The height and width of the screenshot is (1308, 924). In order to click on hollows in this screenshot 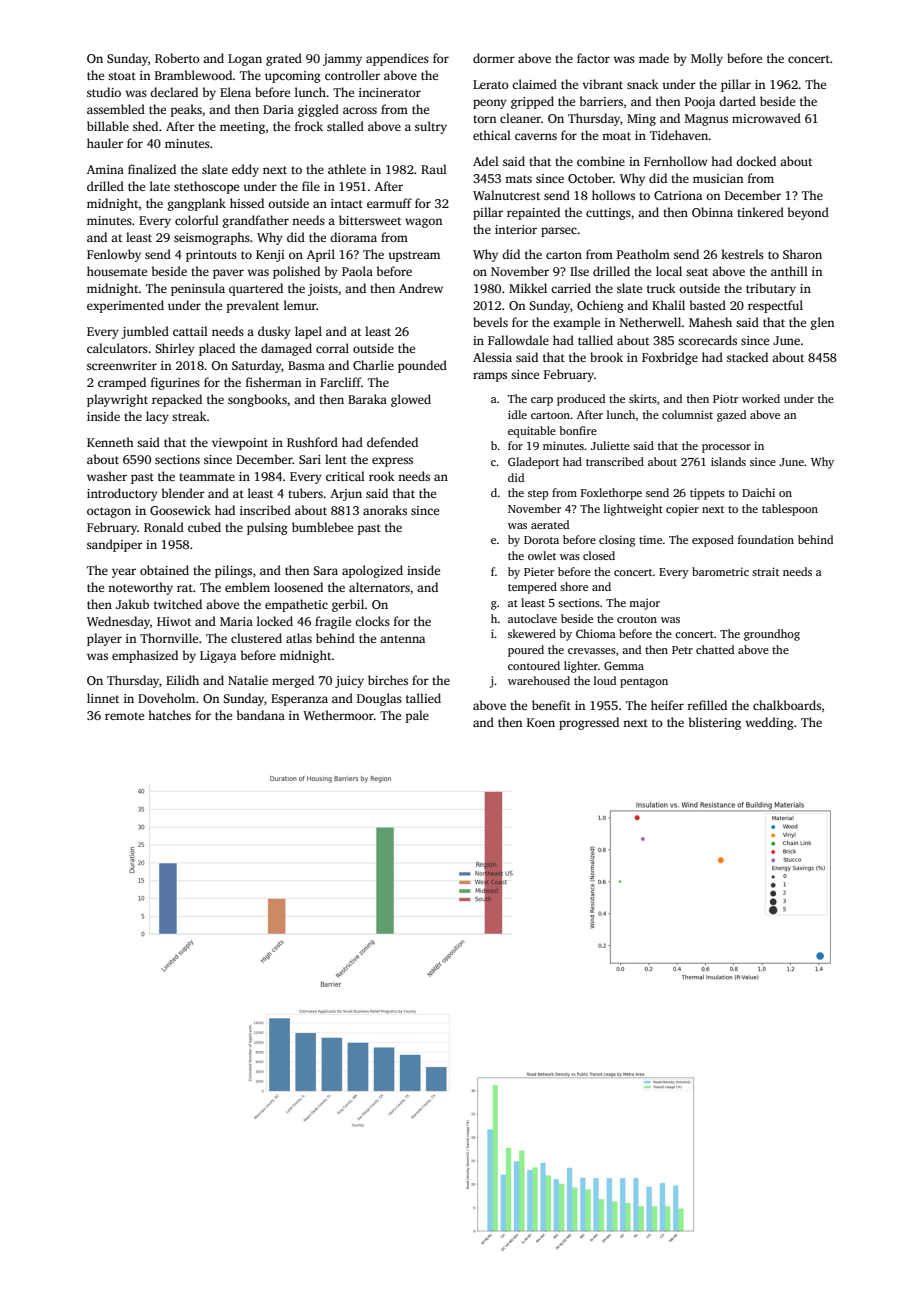, I will do `click(613, 195)`.
